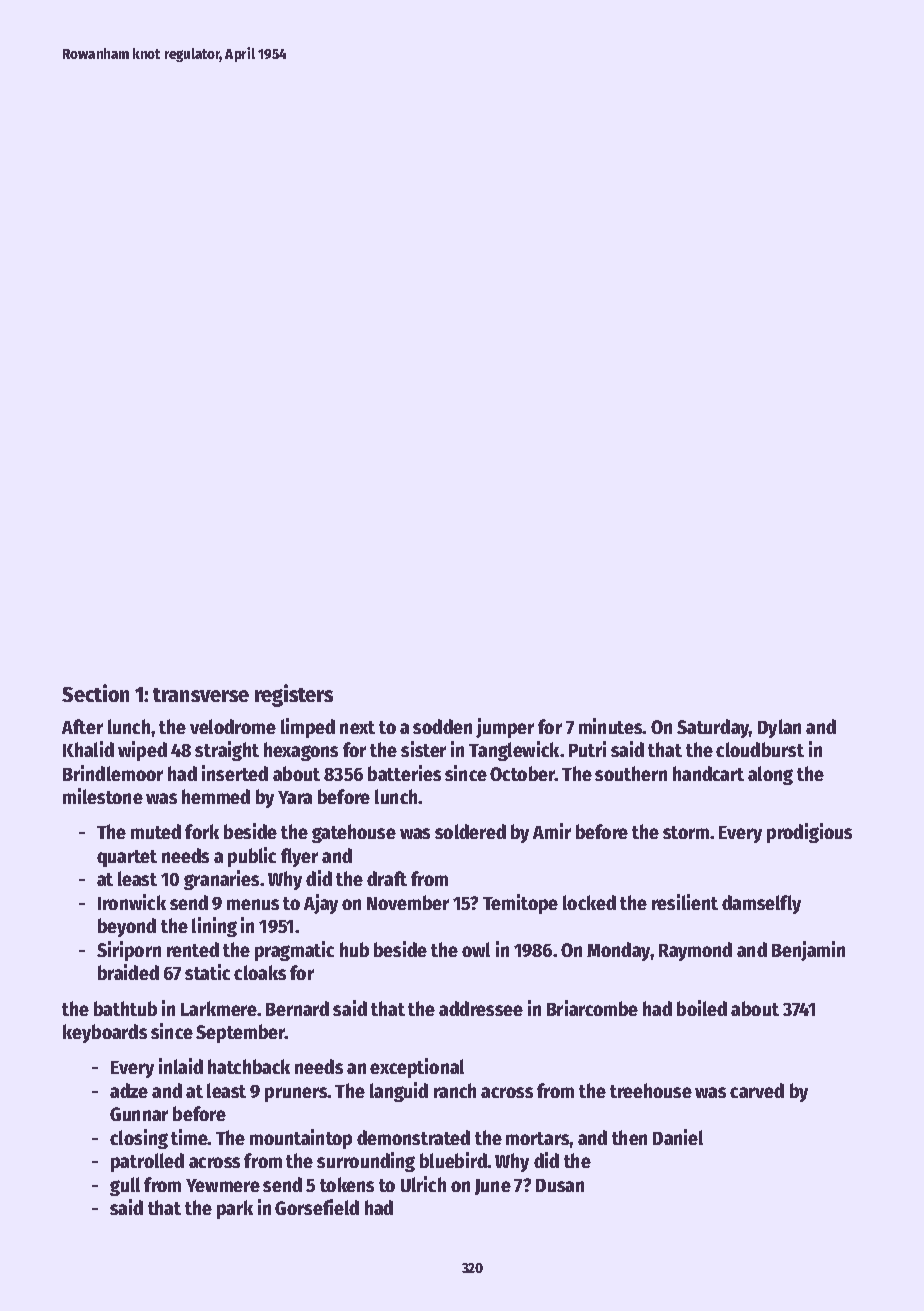 The image size is (924, 1311). I want to click on static, so click(207, 972).
